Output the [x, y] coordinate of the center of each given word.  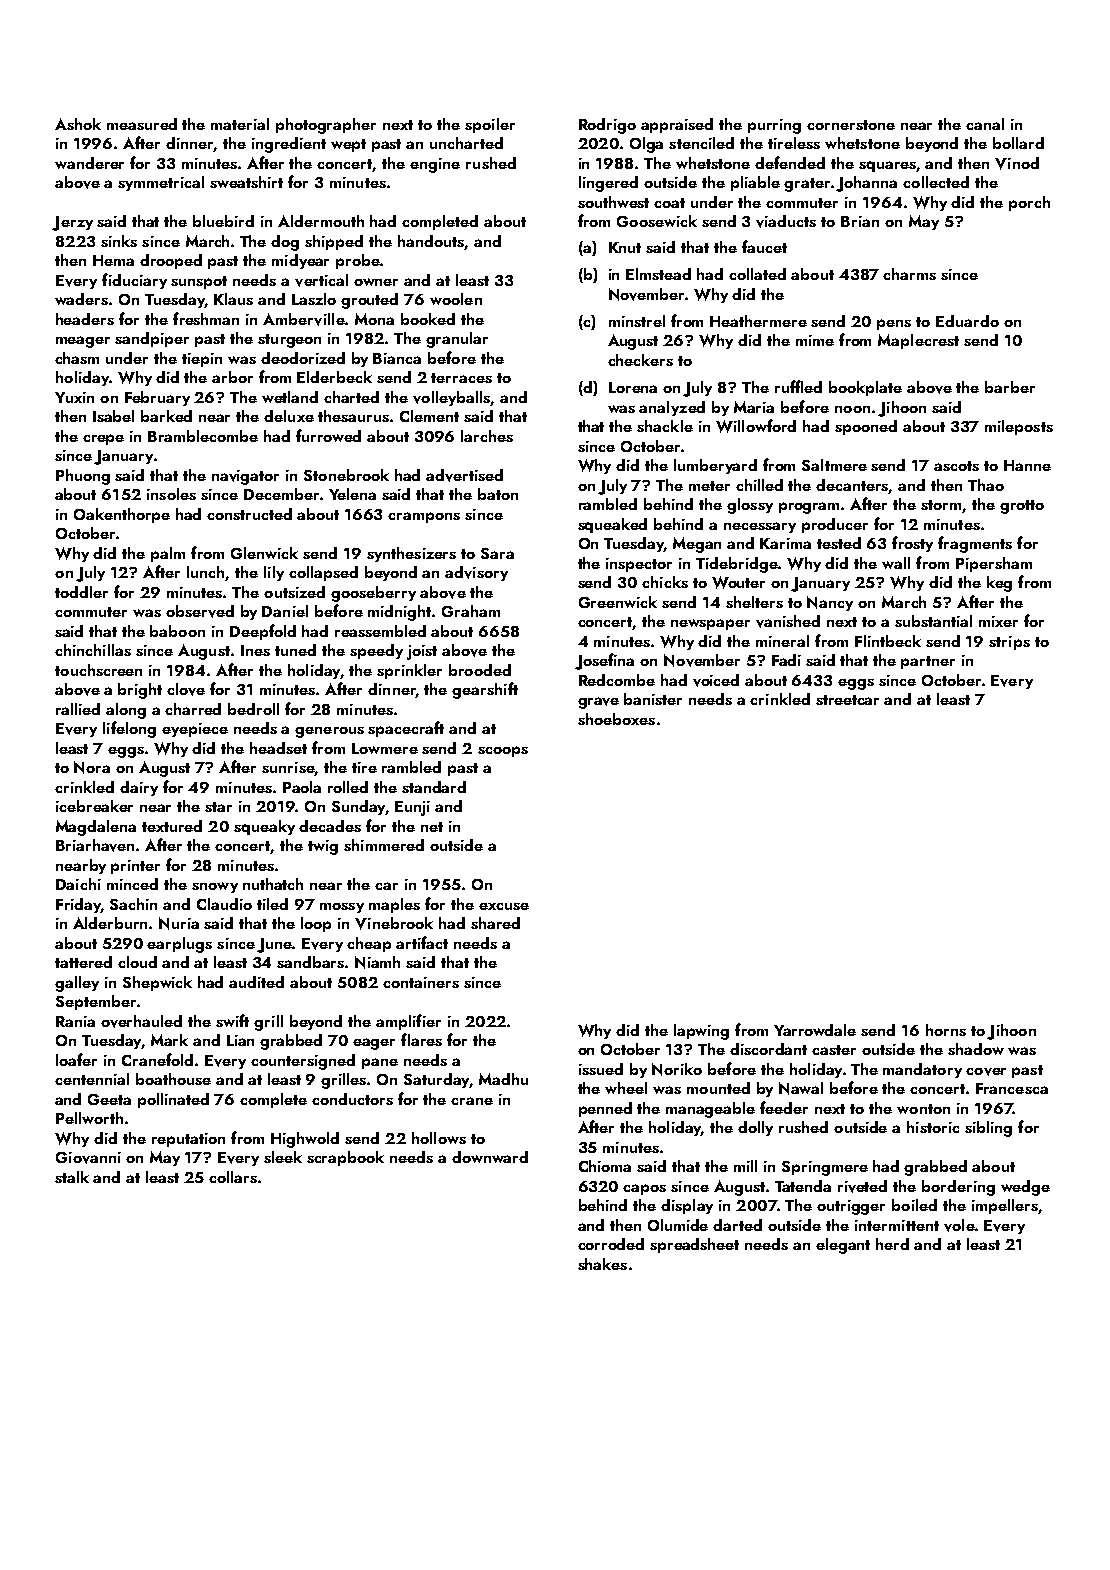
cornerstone [851, 125]
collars [233, 1177]
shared [495, 923]
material [240, 124]
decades [330, 826]
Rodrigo [607, 126]
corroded [611, 1244]
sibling [988, 1129]
